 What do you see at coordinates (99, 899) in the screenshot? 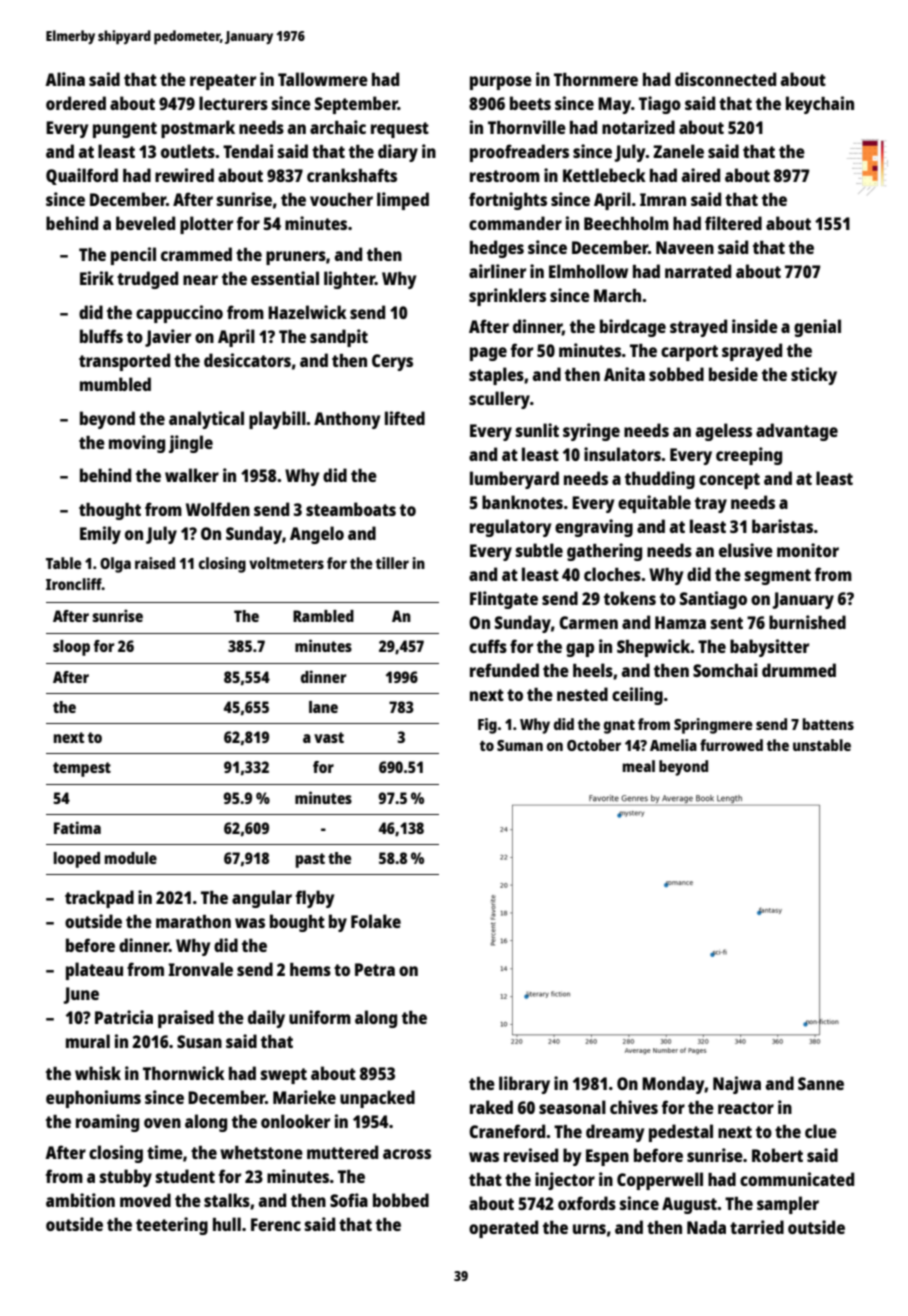
I see `trackpad` at bounding box center [99, 899].
